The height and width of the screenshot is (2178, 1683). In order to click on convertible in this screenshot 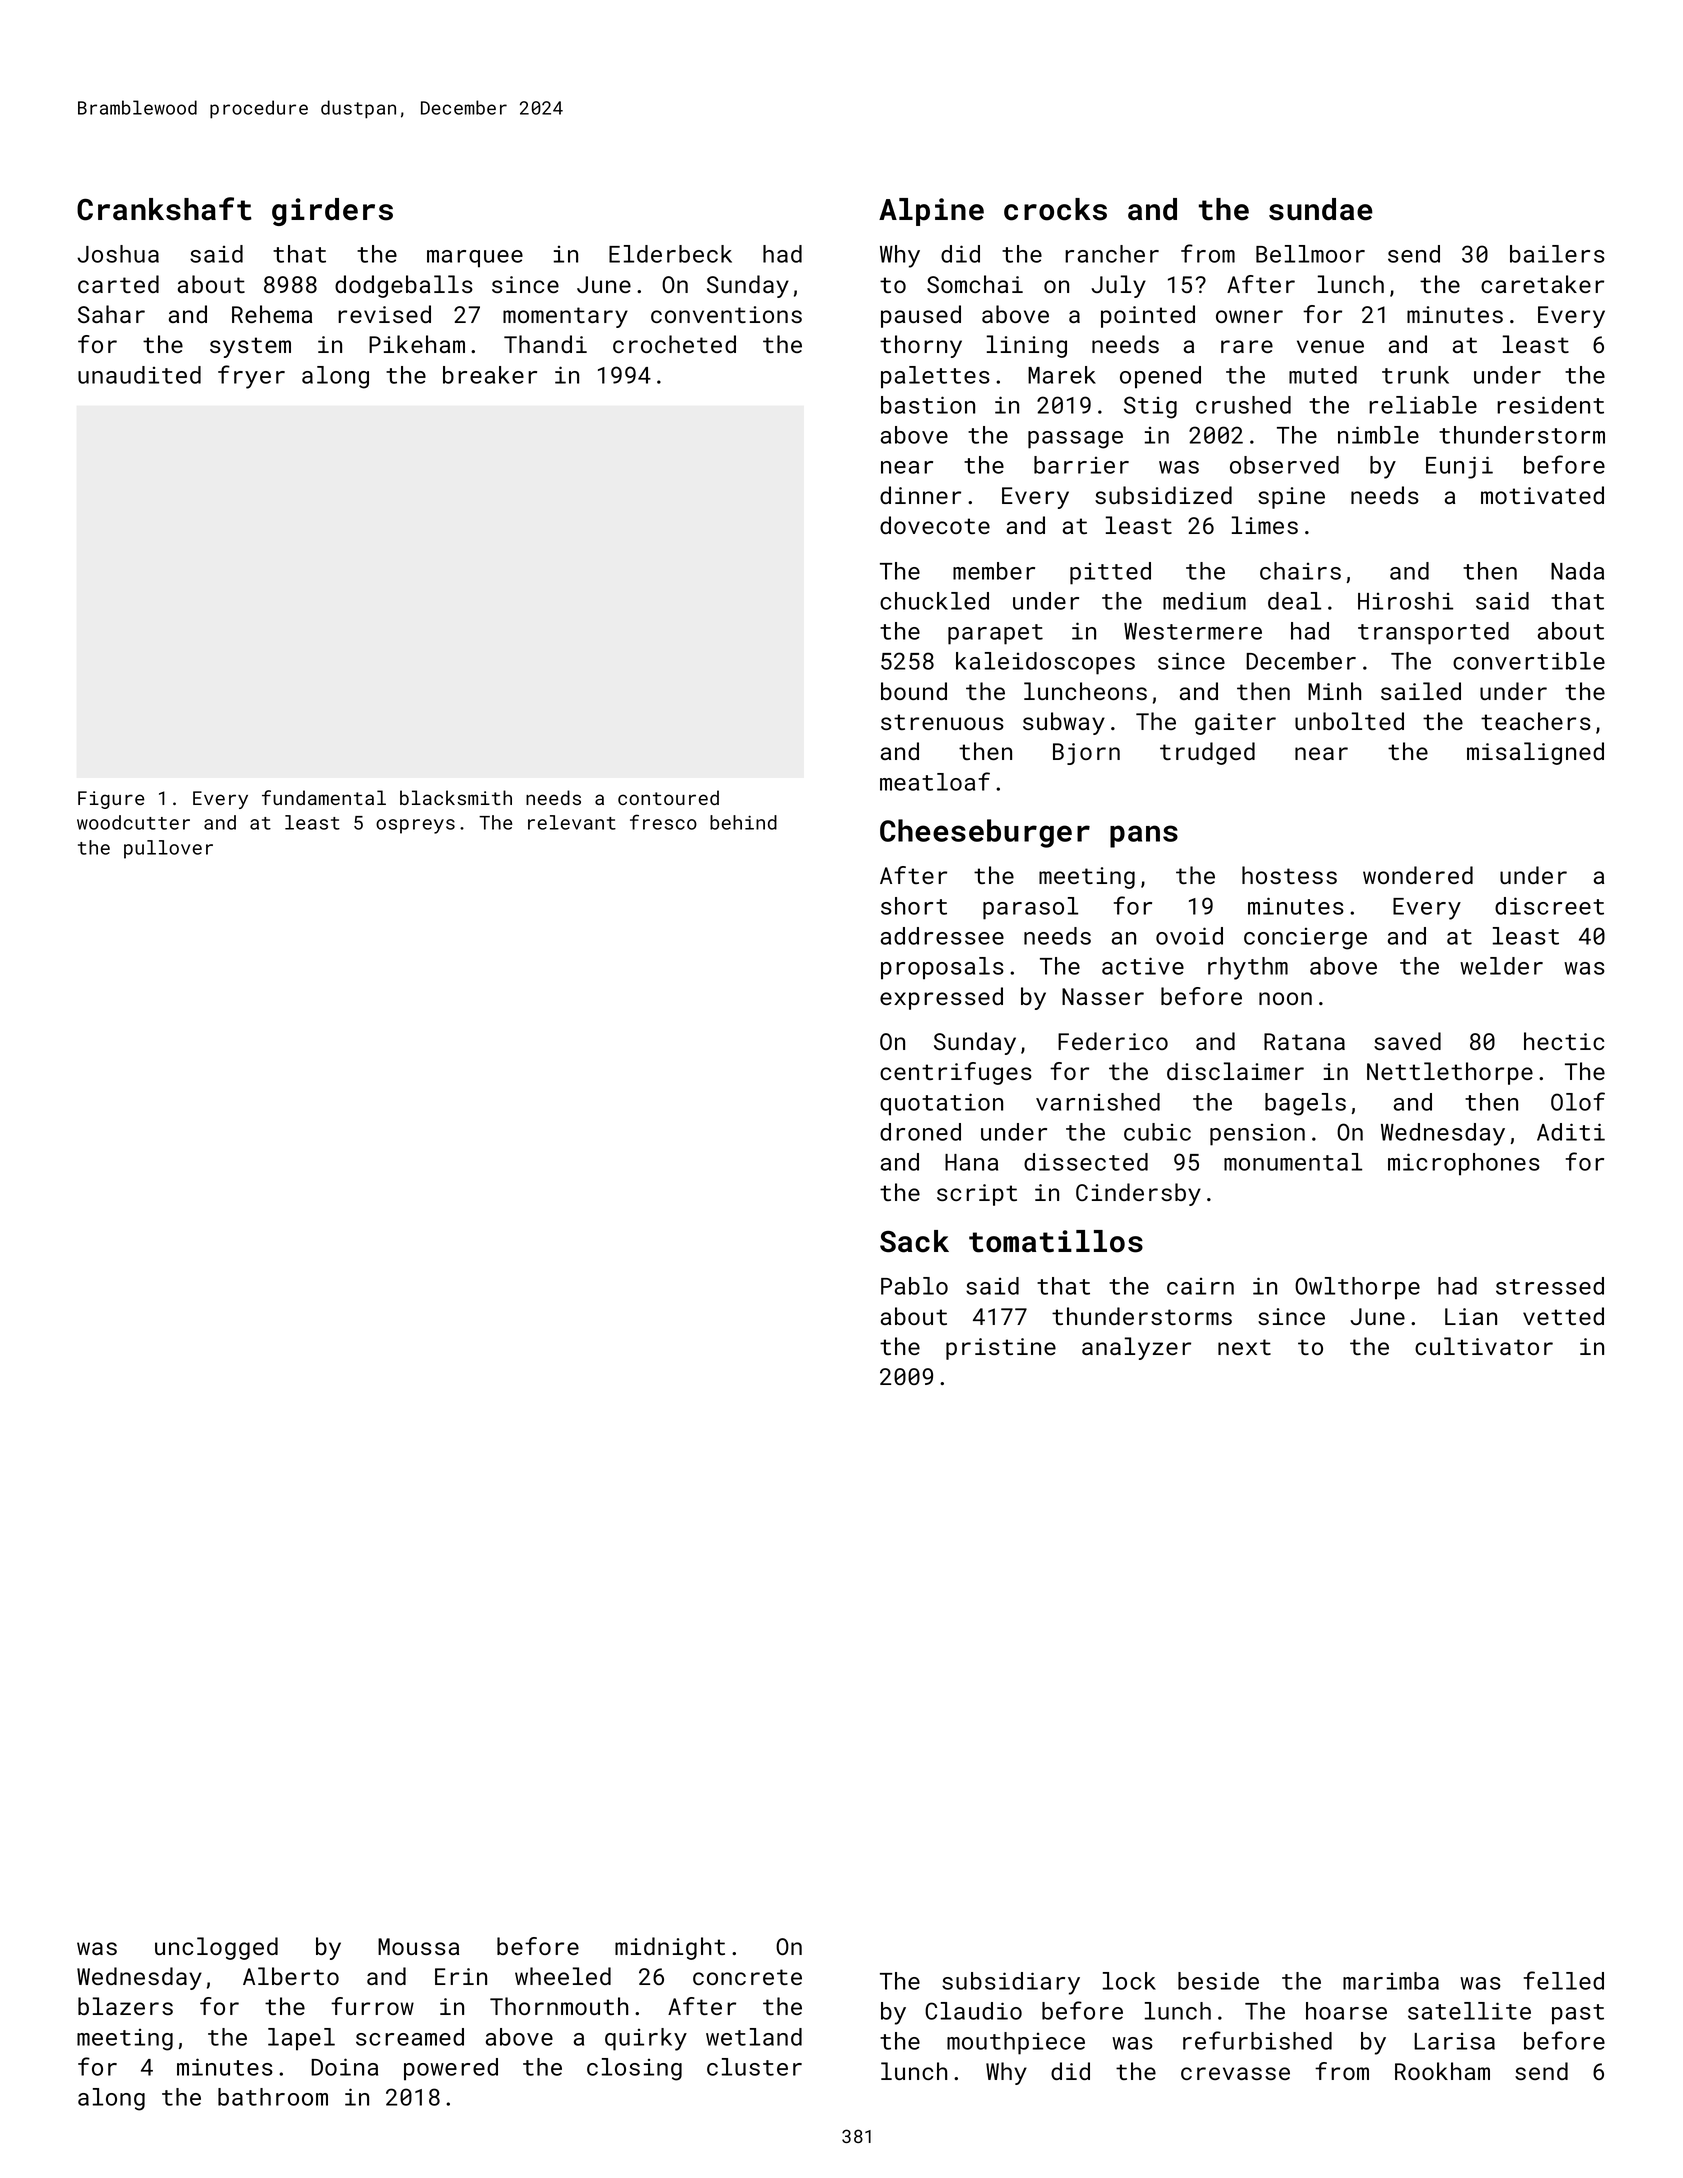, I will do `click(1529, 661)`.
